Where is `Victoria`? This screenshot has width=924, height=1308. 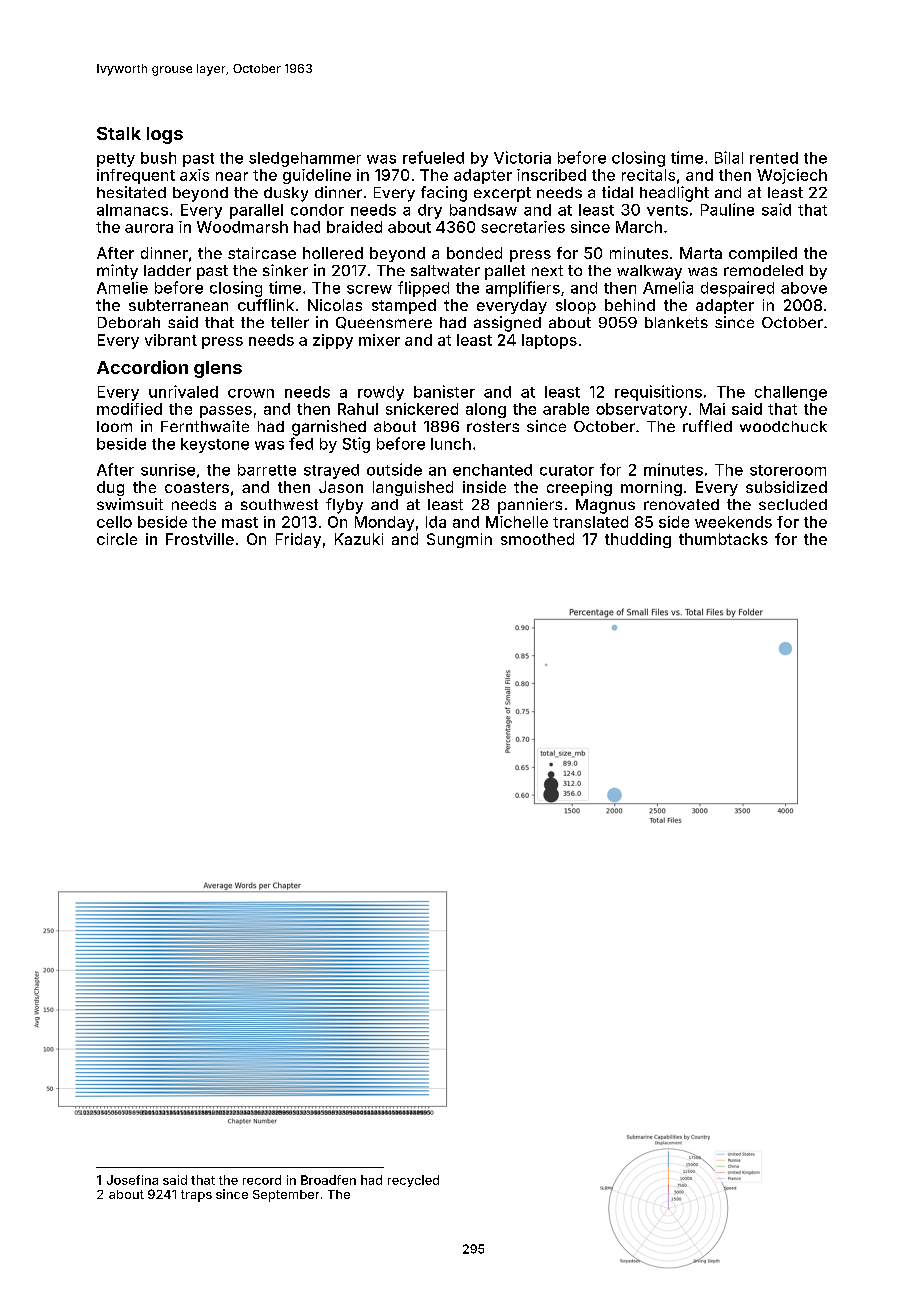
Victoria is located at coordinates (522, 157).
